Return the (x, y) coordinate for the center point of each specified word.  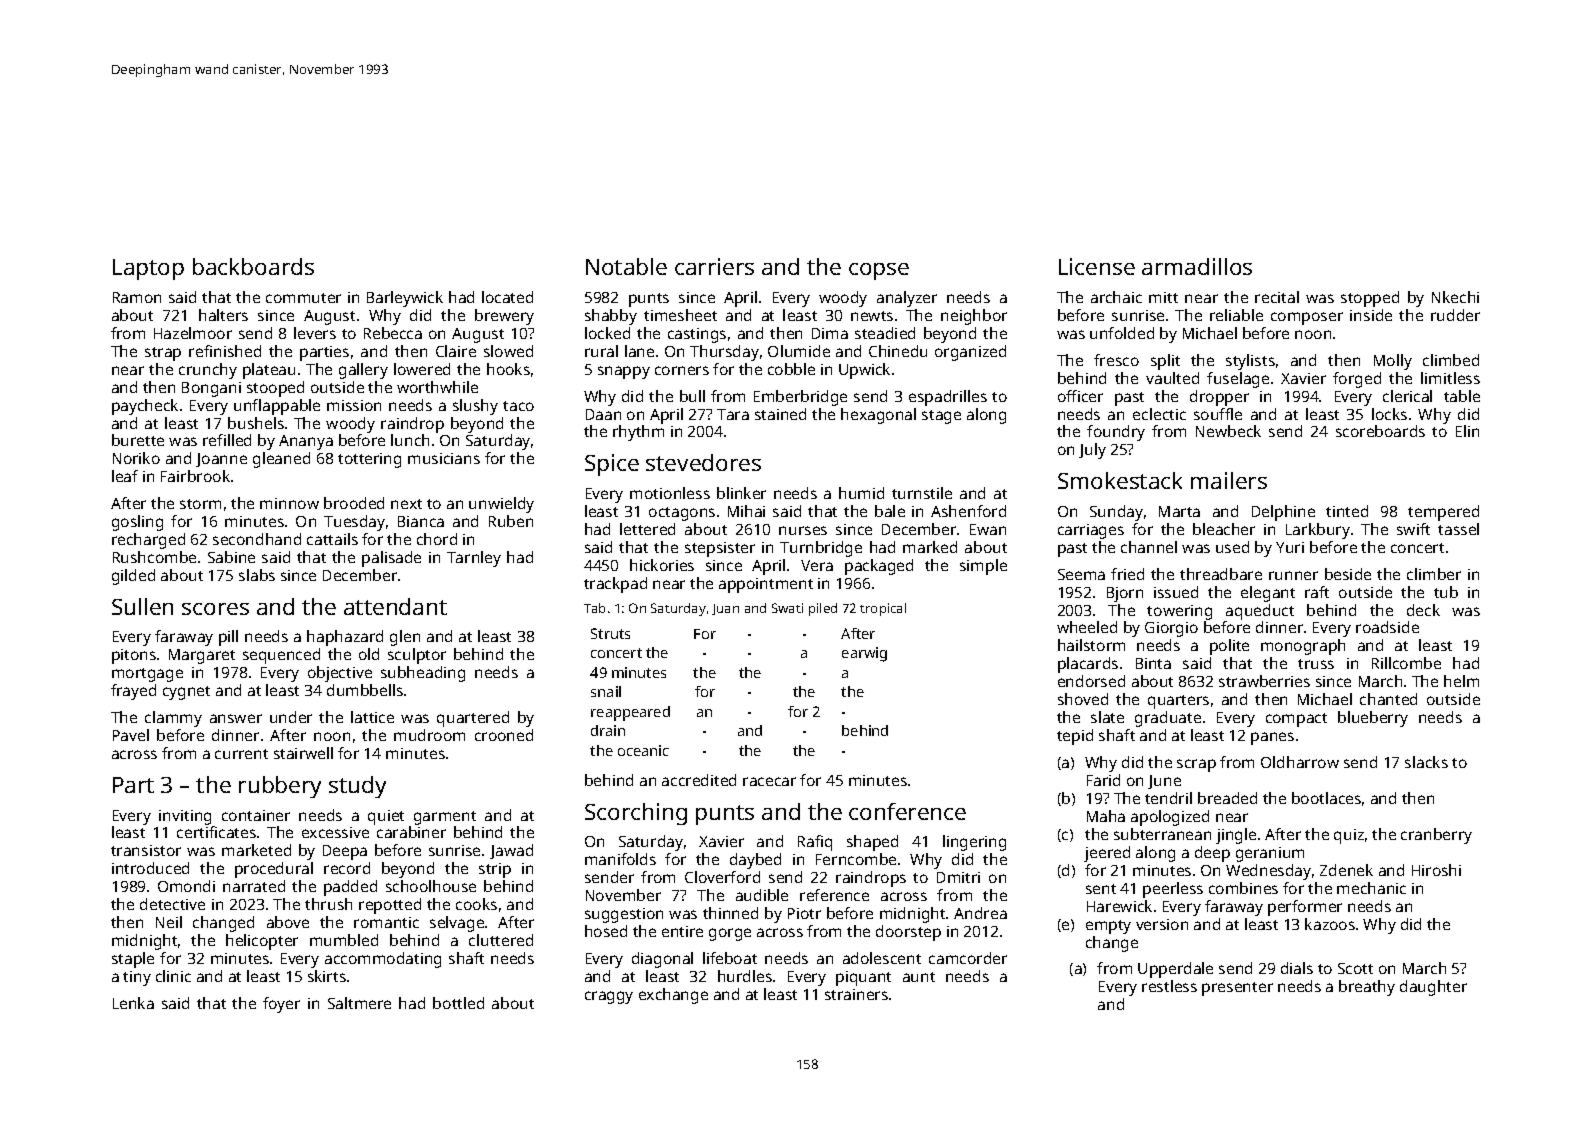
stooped (275, 389)
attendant (395, 606)
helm (1461, 681)
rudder (1455, 315)
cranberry (1436, 836)
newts (872, 316)
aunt (919, 977)
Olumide (799, 351)
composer (1307, 318)
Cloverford (722, 877)
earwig (864, 654)
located (507, 297)
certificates (216, 832)
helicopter (262, 942)
